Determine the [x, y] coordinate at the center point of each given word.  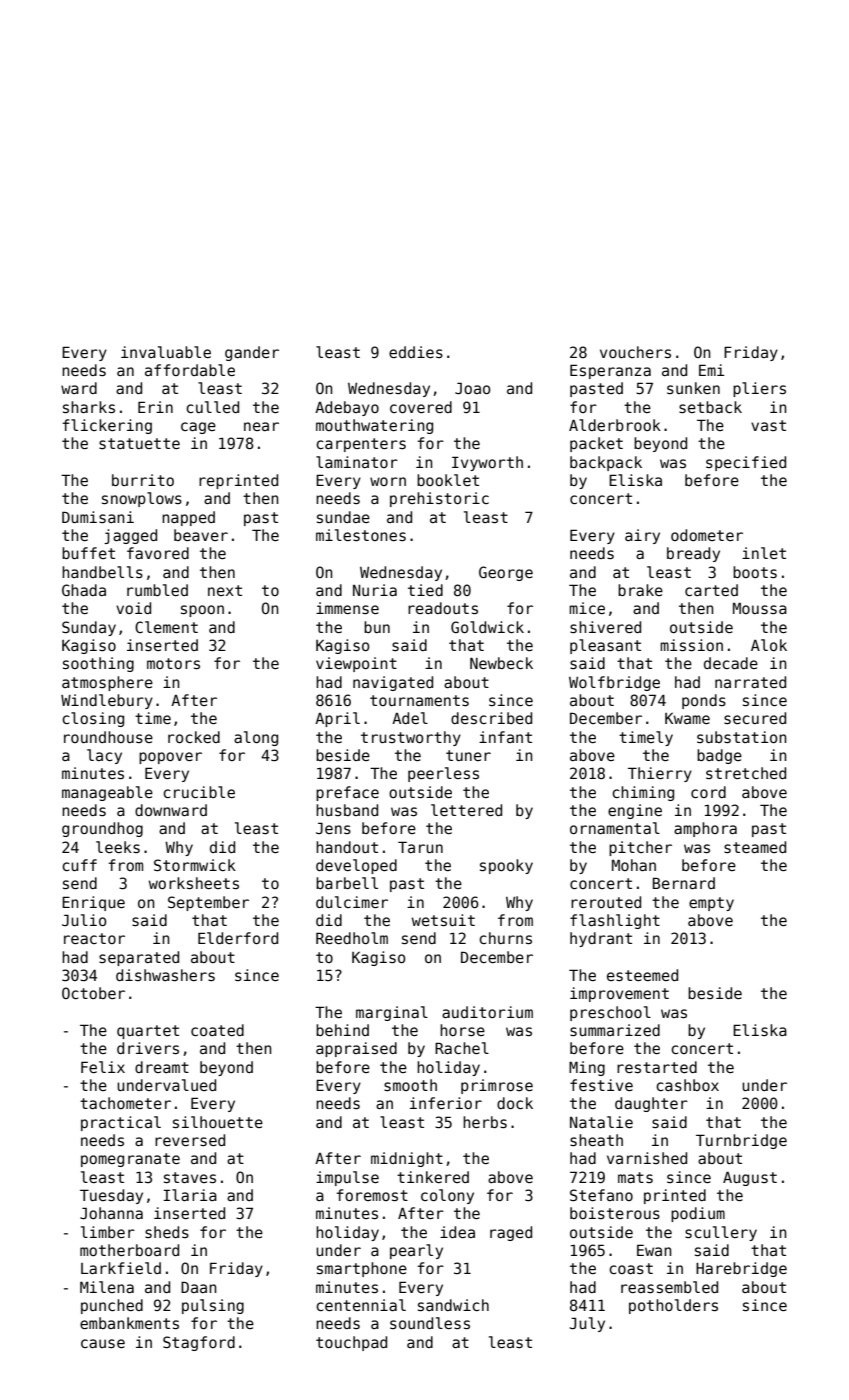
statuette [139, 443]
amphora [705, 829]
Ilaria [190, 1195]
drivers [148, 1048]
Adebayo [347, 408]
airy [642, 536]
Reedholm [352, 938]
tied [425, 590]
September [208, 903]
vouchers [635, 352]
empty [711, 904]
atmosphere [107, 683]
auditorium [487, 1012]
